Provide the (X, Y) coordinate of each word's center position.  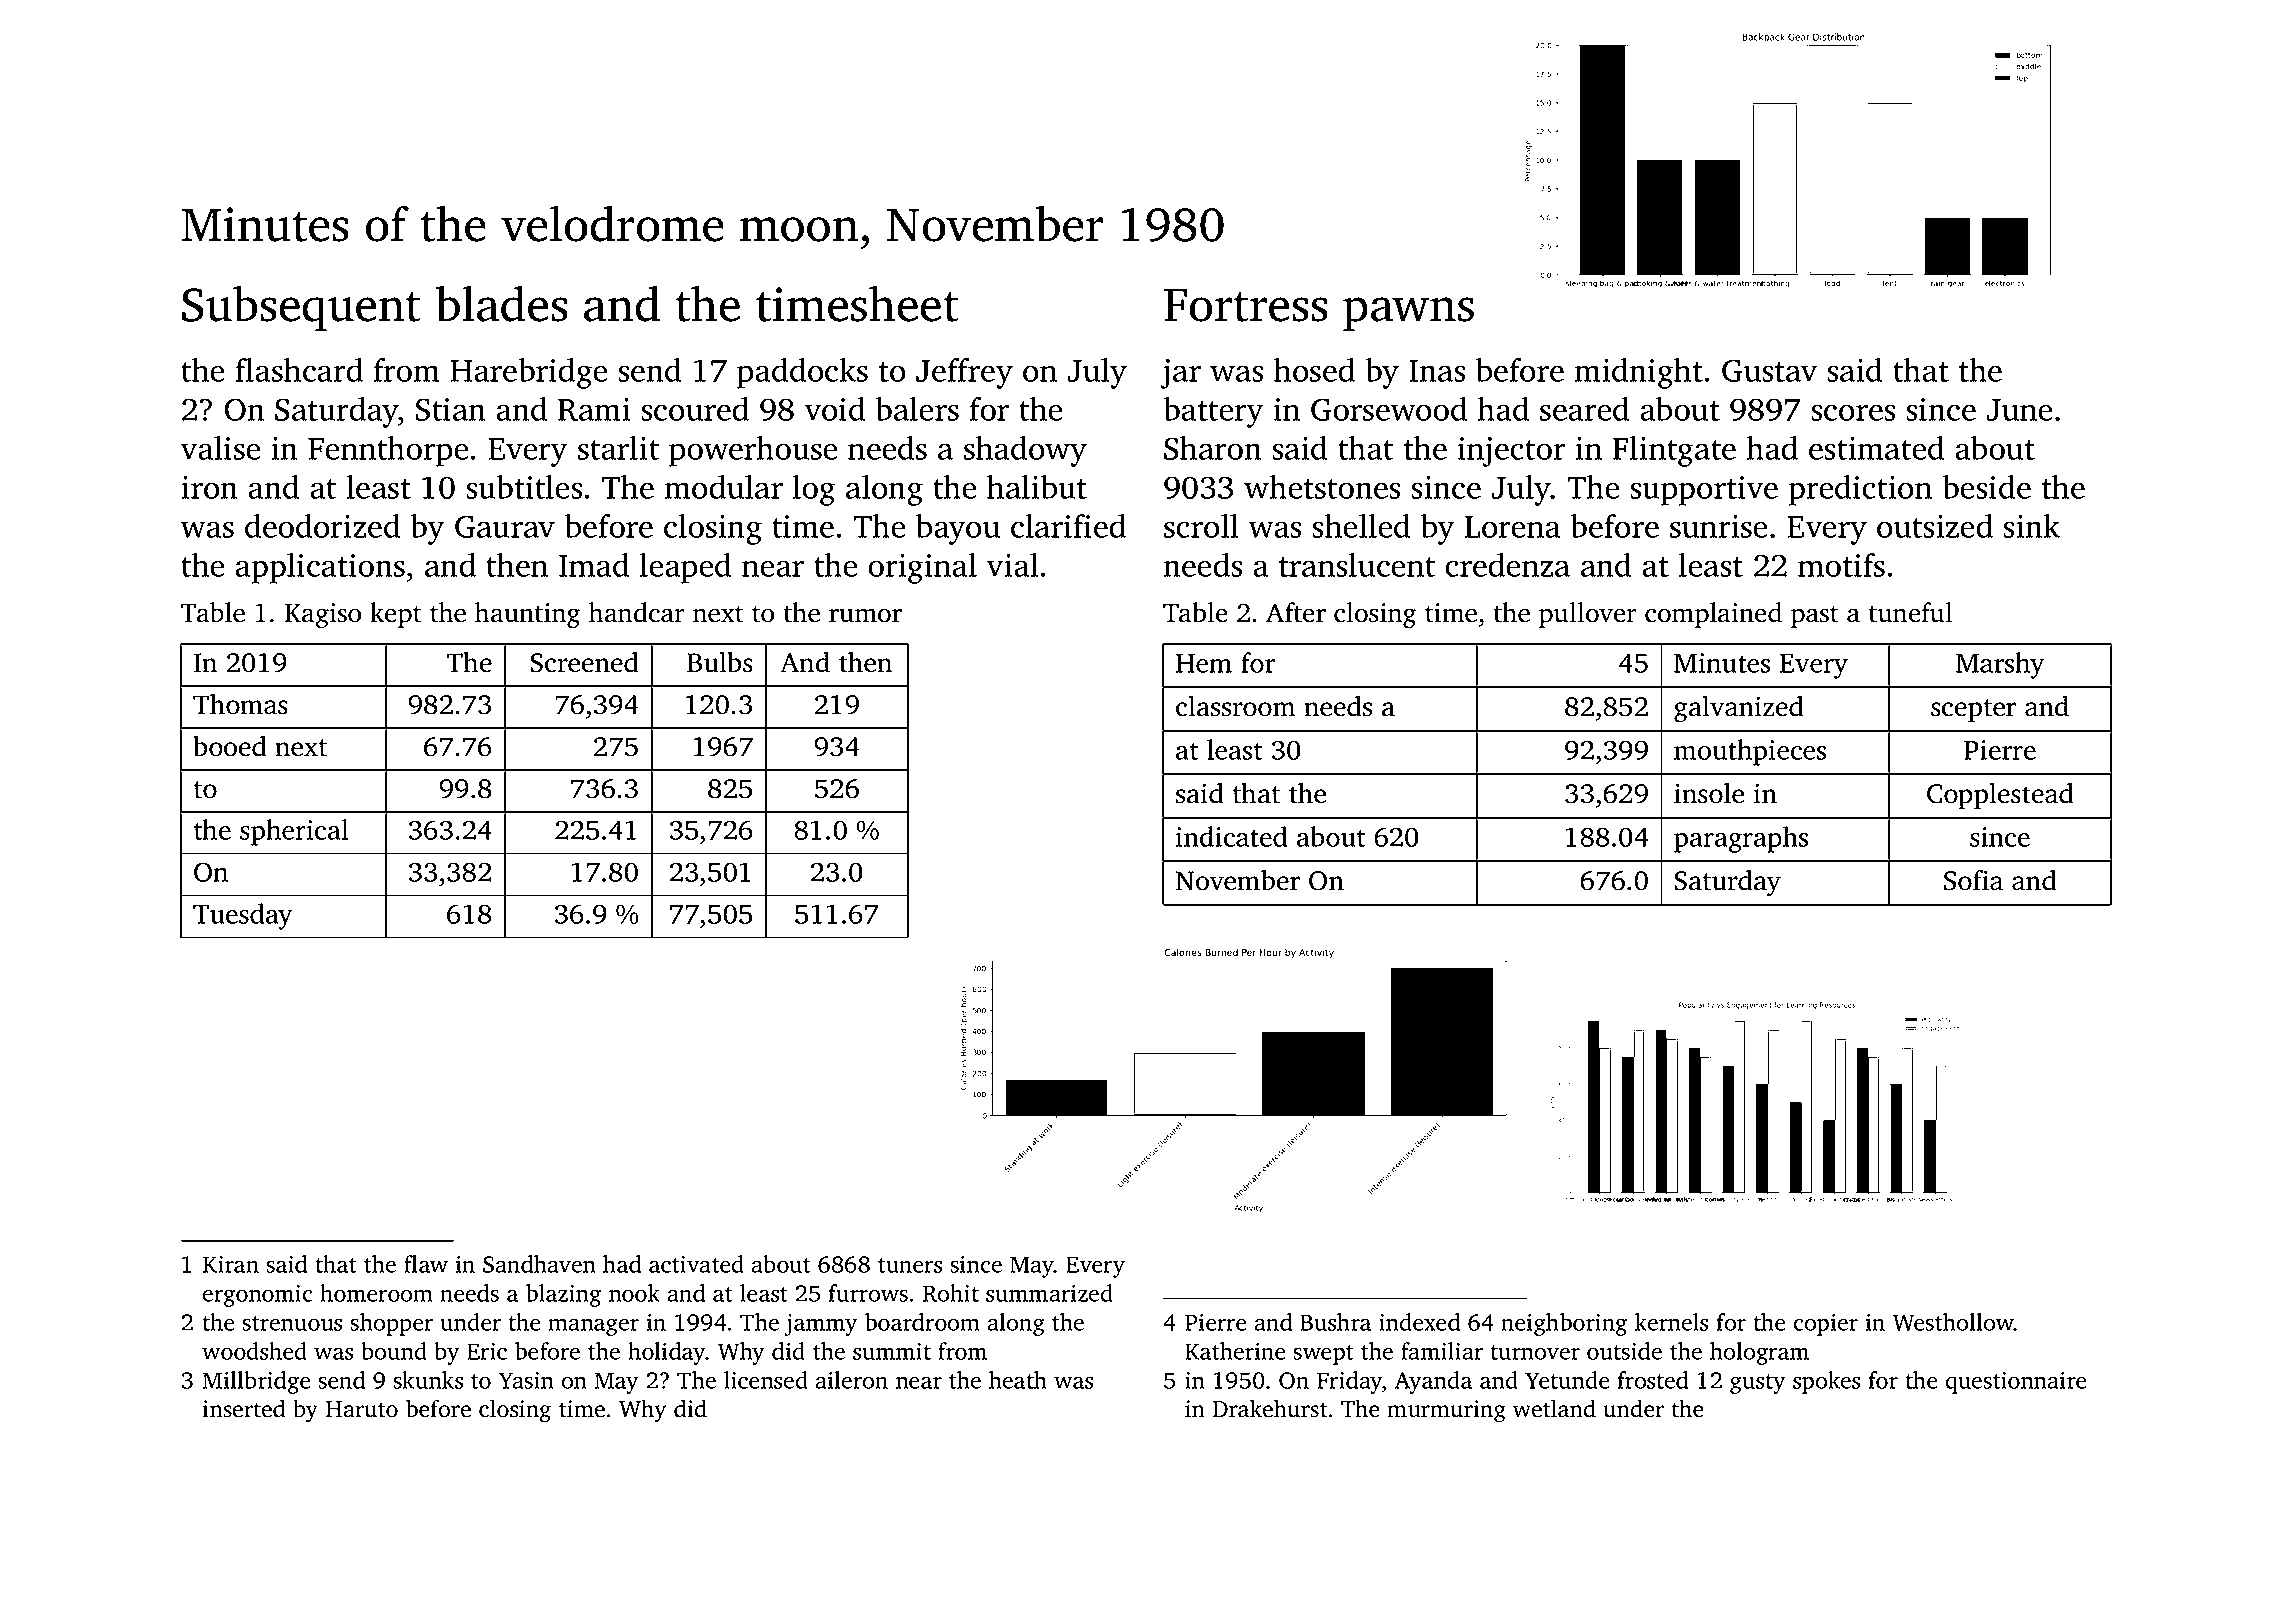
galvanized (1739, 709)
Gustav (1769, 370)
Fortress (1246, 305)
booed (230, 746)
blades (501, 304)
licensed (766, 1380)
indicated (1231, 836)
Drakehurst (1270, 1408)
